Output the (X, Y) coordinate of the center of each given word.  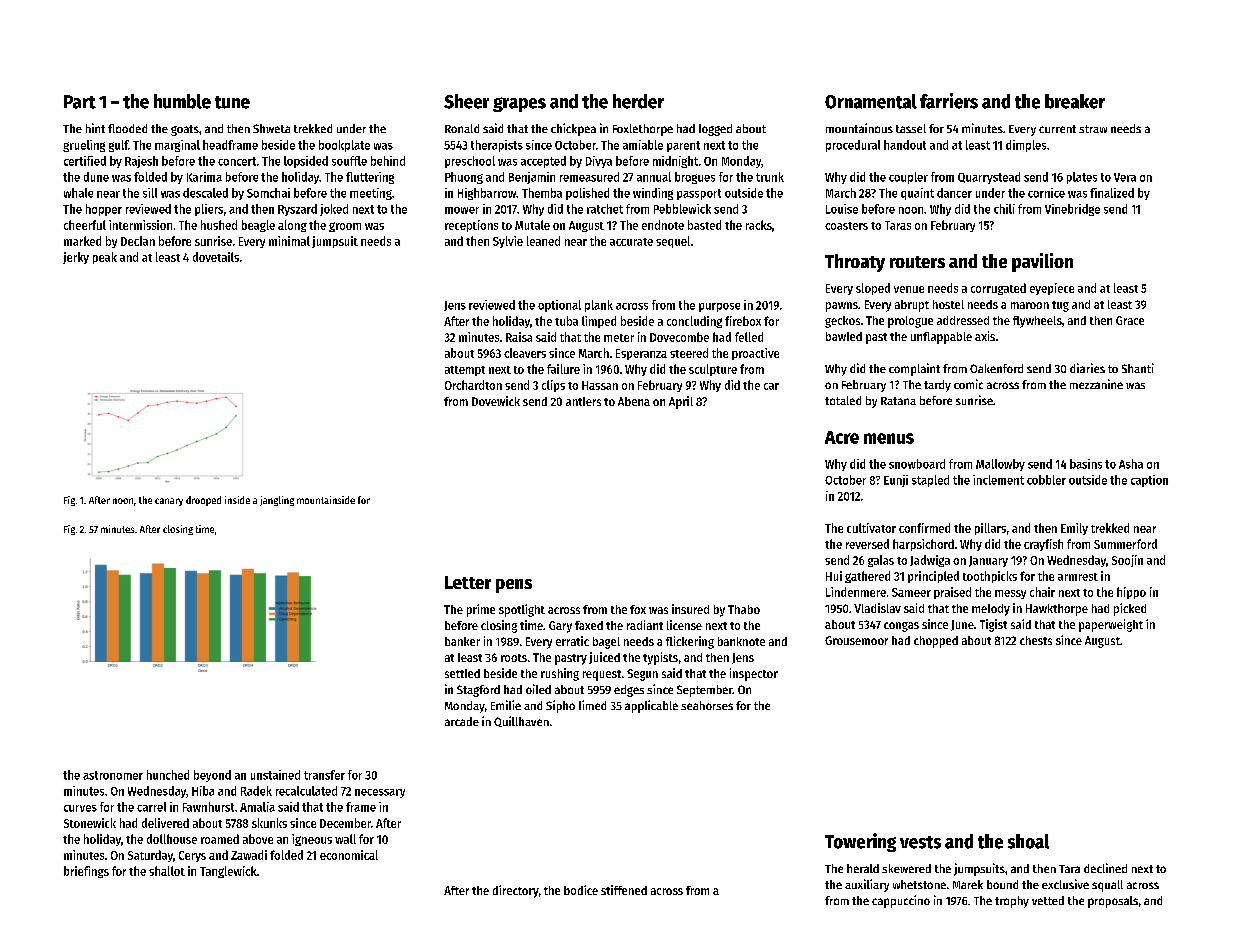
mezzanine (1096, 384)
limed (592, 705)
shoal (1028, 841)
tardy (937, 386)
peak (105, 258)
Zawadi (249, 855)
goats (185, 130)
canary (169, 502)
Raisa (519, 337)
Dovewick (496, 401)
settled (462, 673)
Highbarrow (487, 194)
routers (917, 262)
